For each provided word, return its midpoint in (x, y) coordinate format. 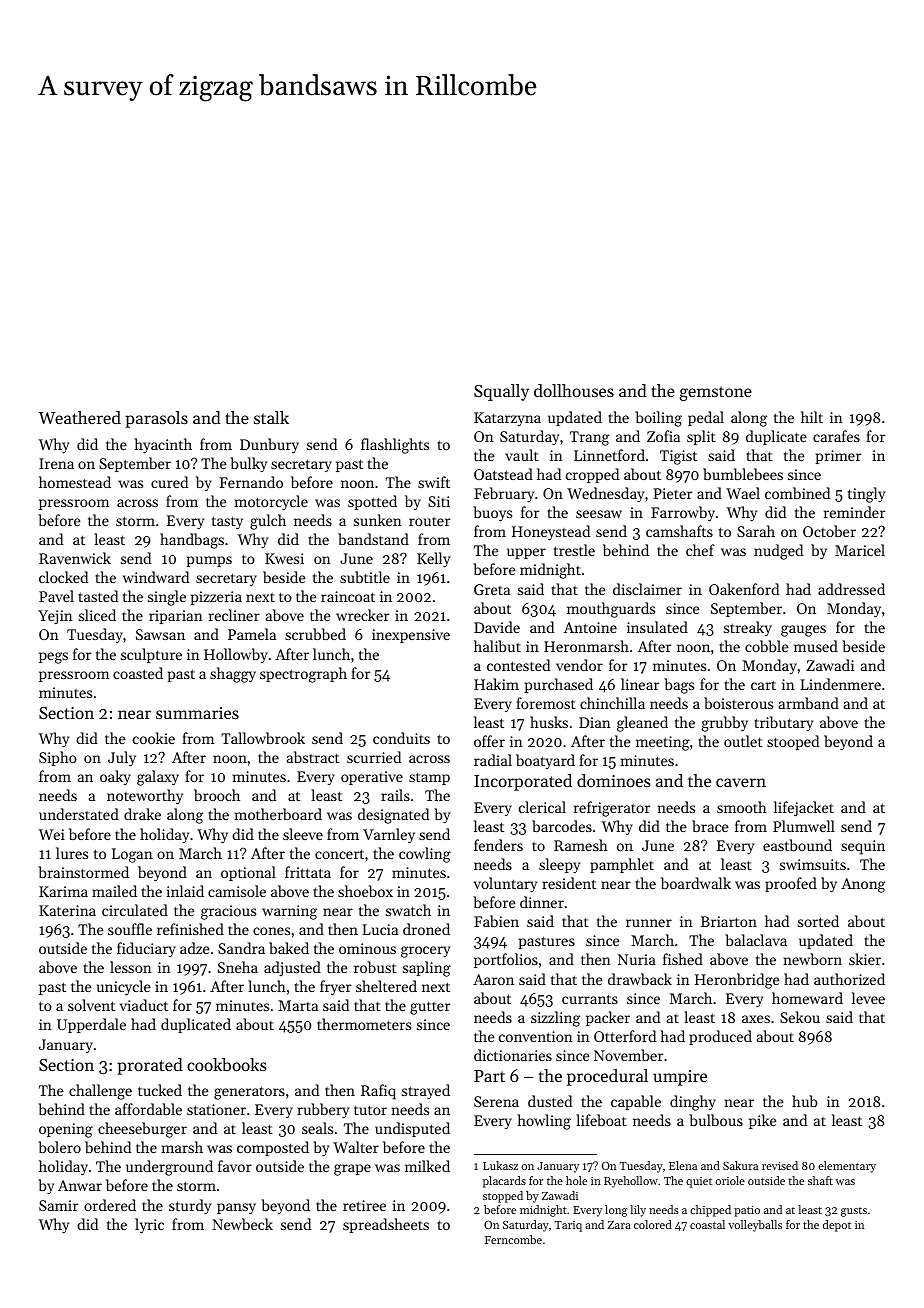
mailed (114, 891)
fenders (498, 845)
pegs (53, 658)
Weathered (79, 417)
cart (763, 685)
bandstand (373, 539)
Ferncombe (513, 1239)
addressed (851, 589)
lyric (149, 1226)
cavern (741, 782)
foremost (546, 703)
